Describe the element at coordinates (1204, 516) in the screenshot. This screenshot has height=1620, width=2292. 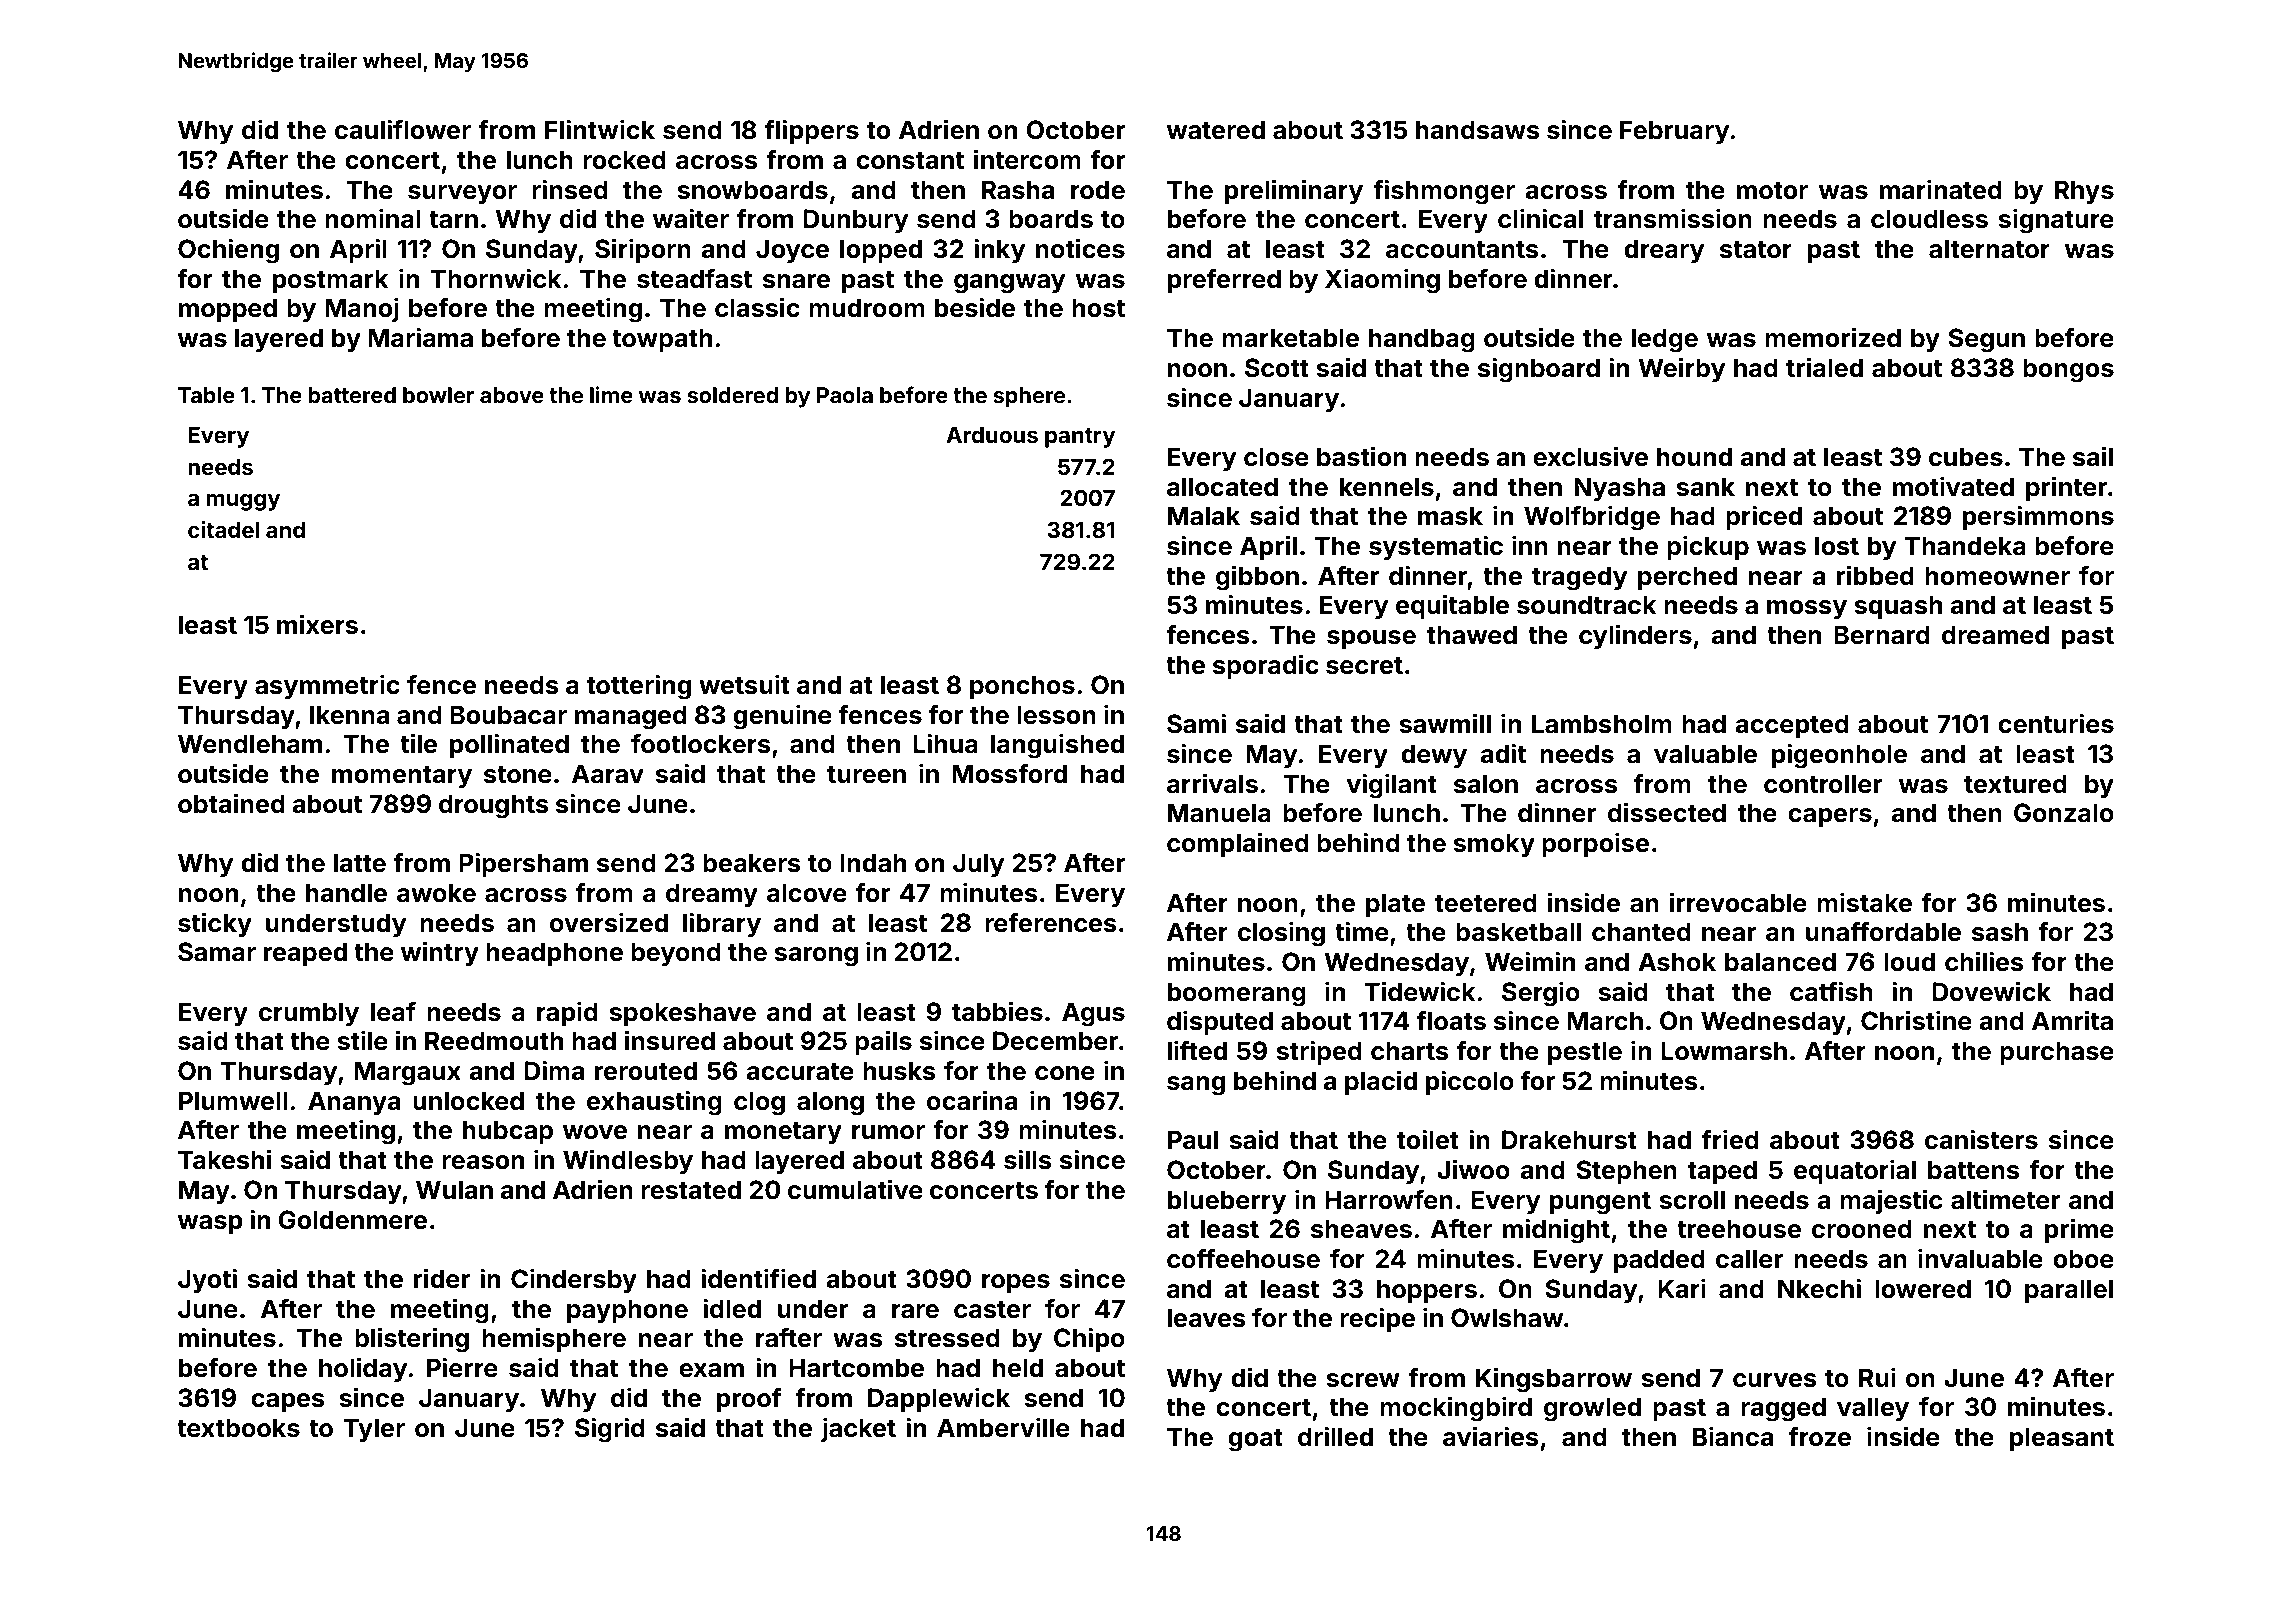
I see `Malak` at that location.
